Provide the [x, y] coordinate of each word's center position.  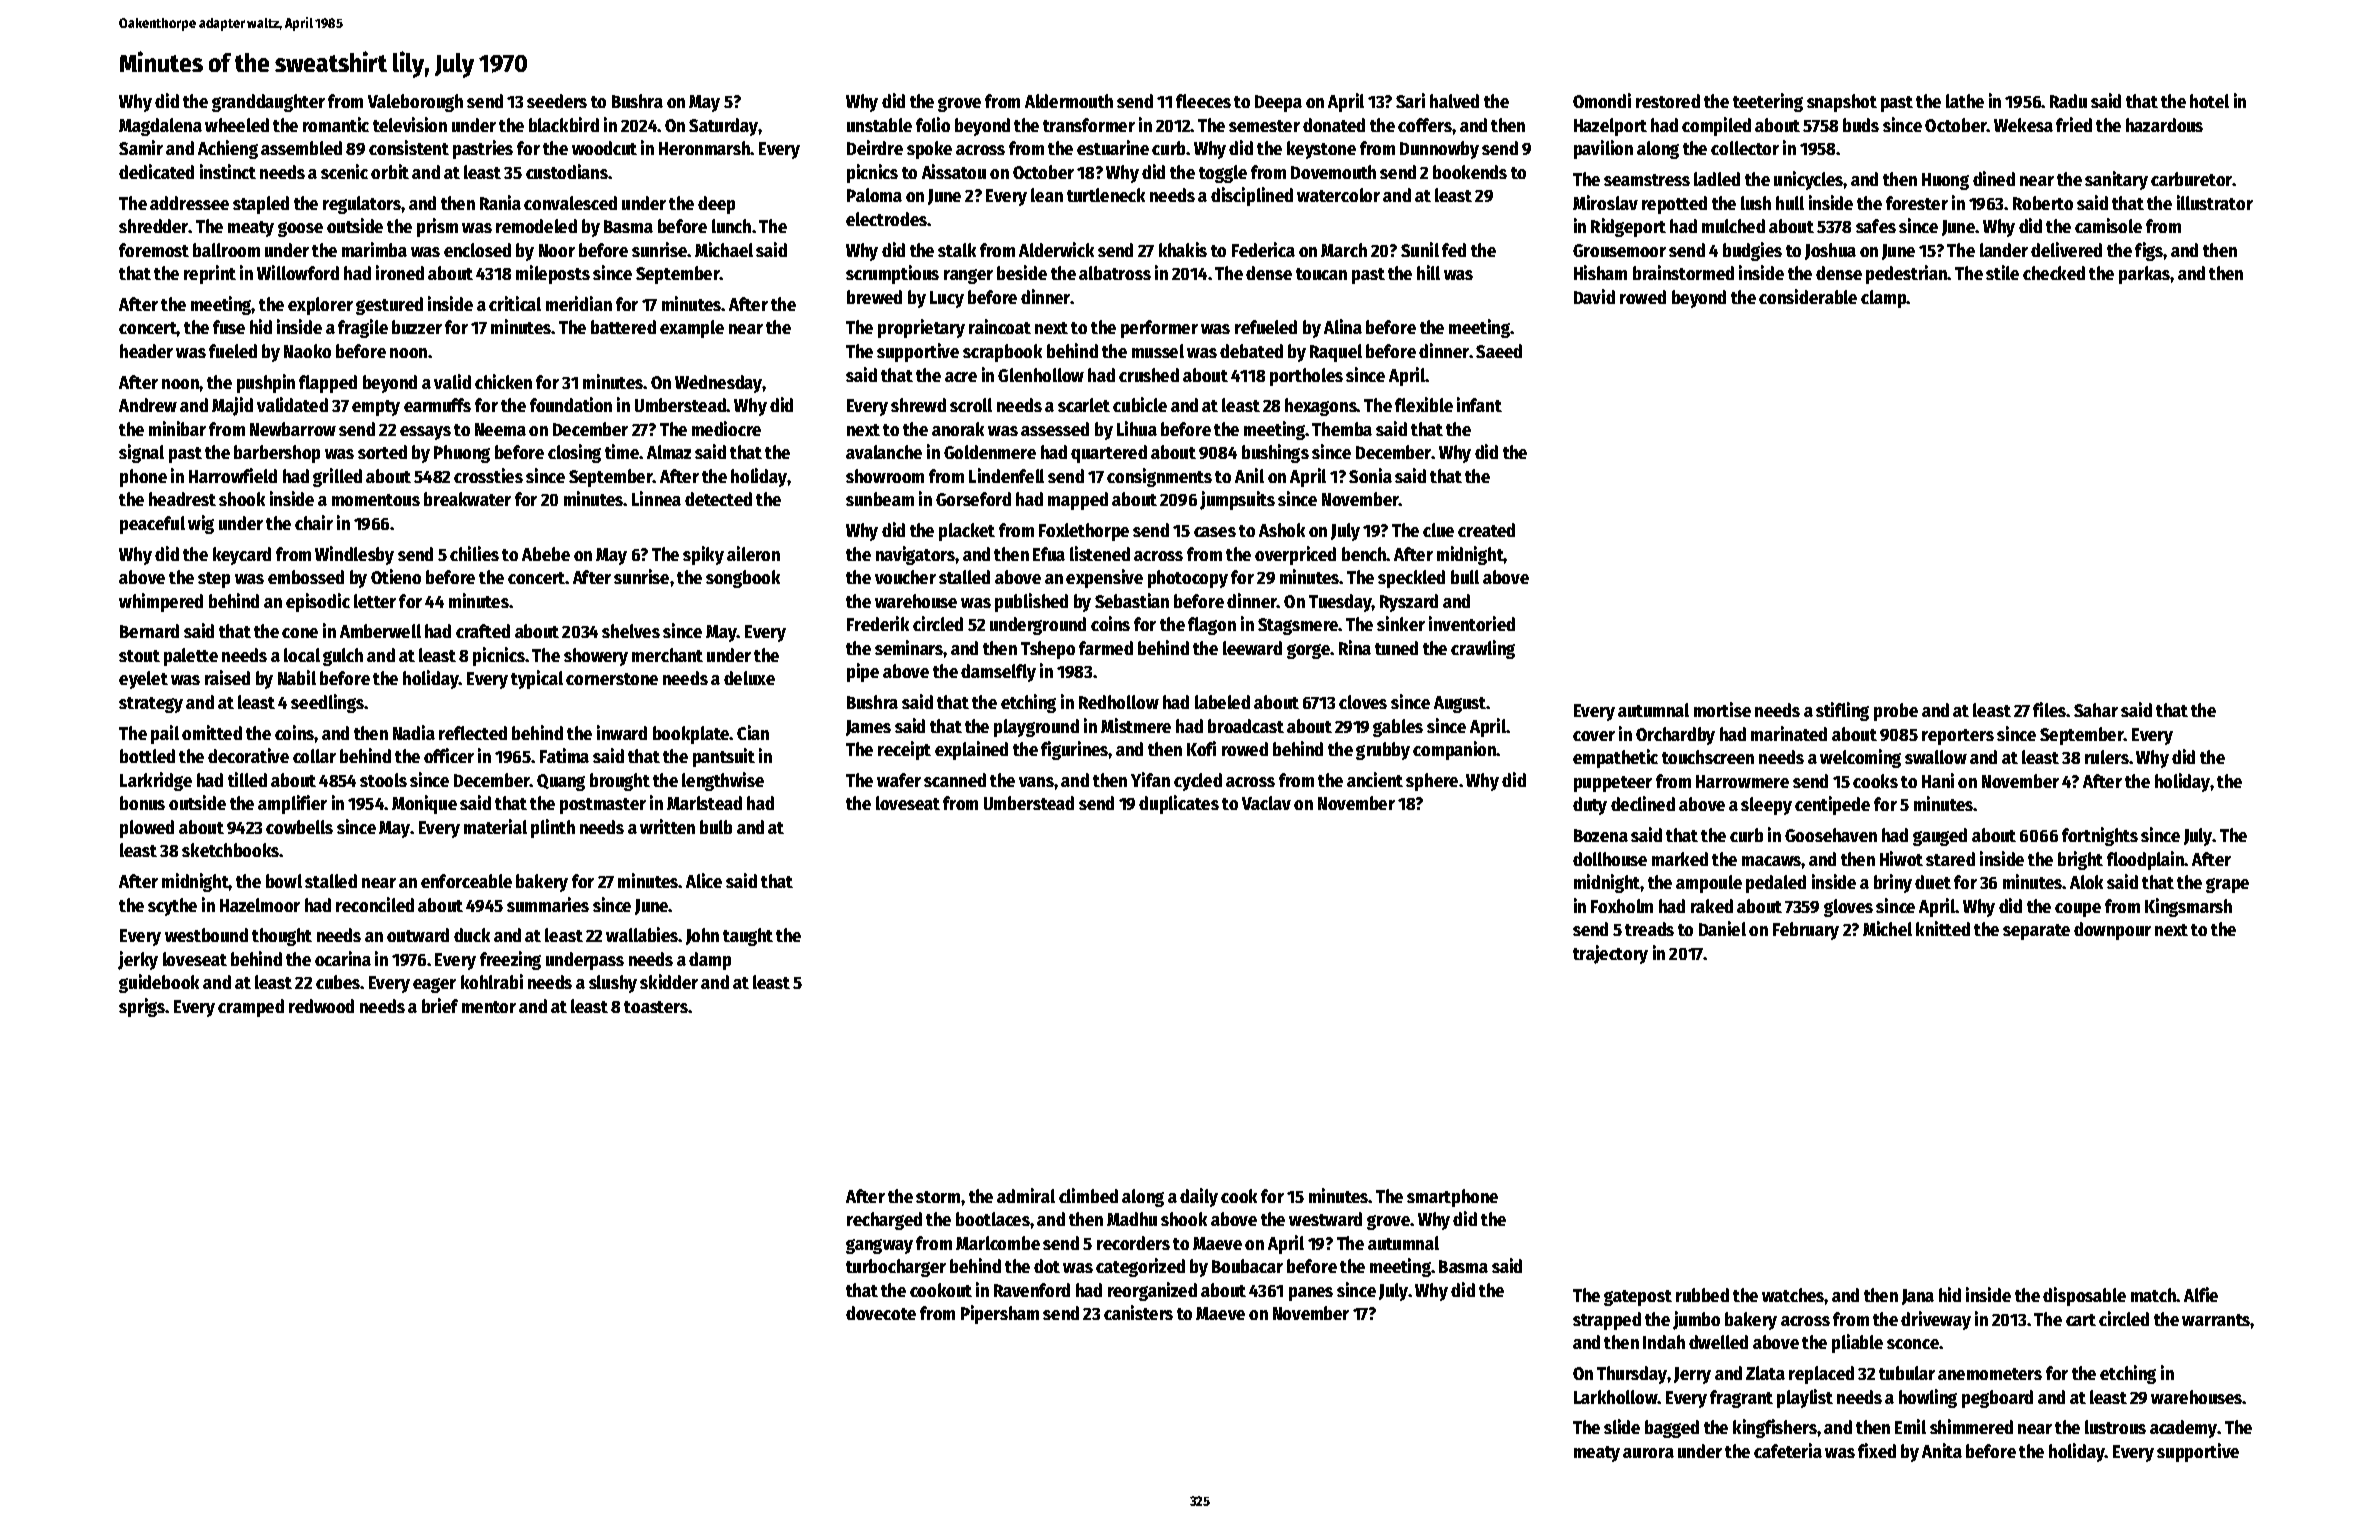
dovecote [881, 1313]
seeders [557, 101]
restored [1668, 101]
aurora [1648, 1453]
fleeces [1203, 101]
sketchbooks [231, 850]
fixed [1877, 1450]
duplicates [1179, 804]
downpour [2112, 931]
